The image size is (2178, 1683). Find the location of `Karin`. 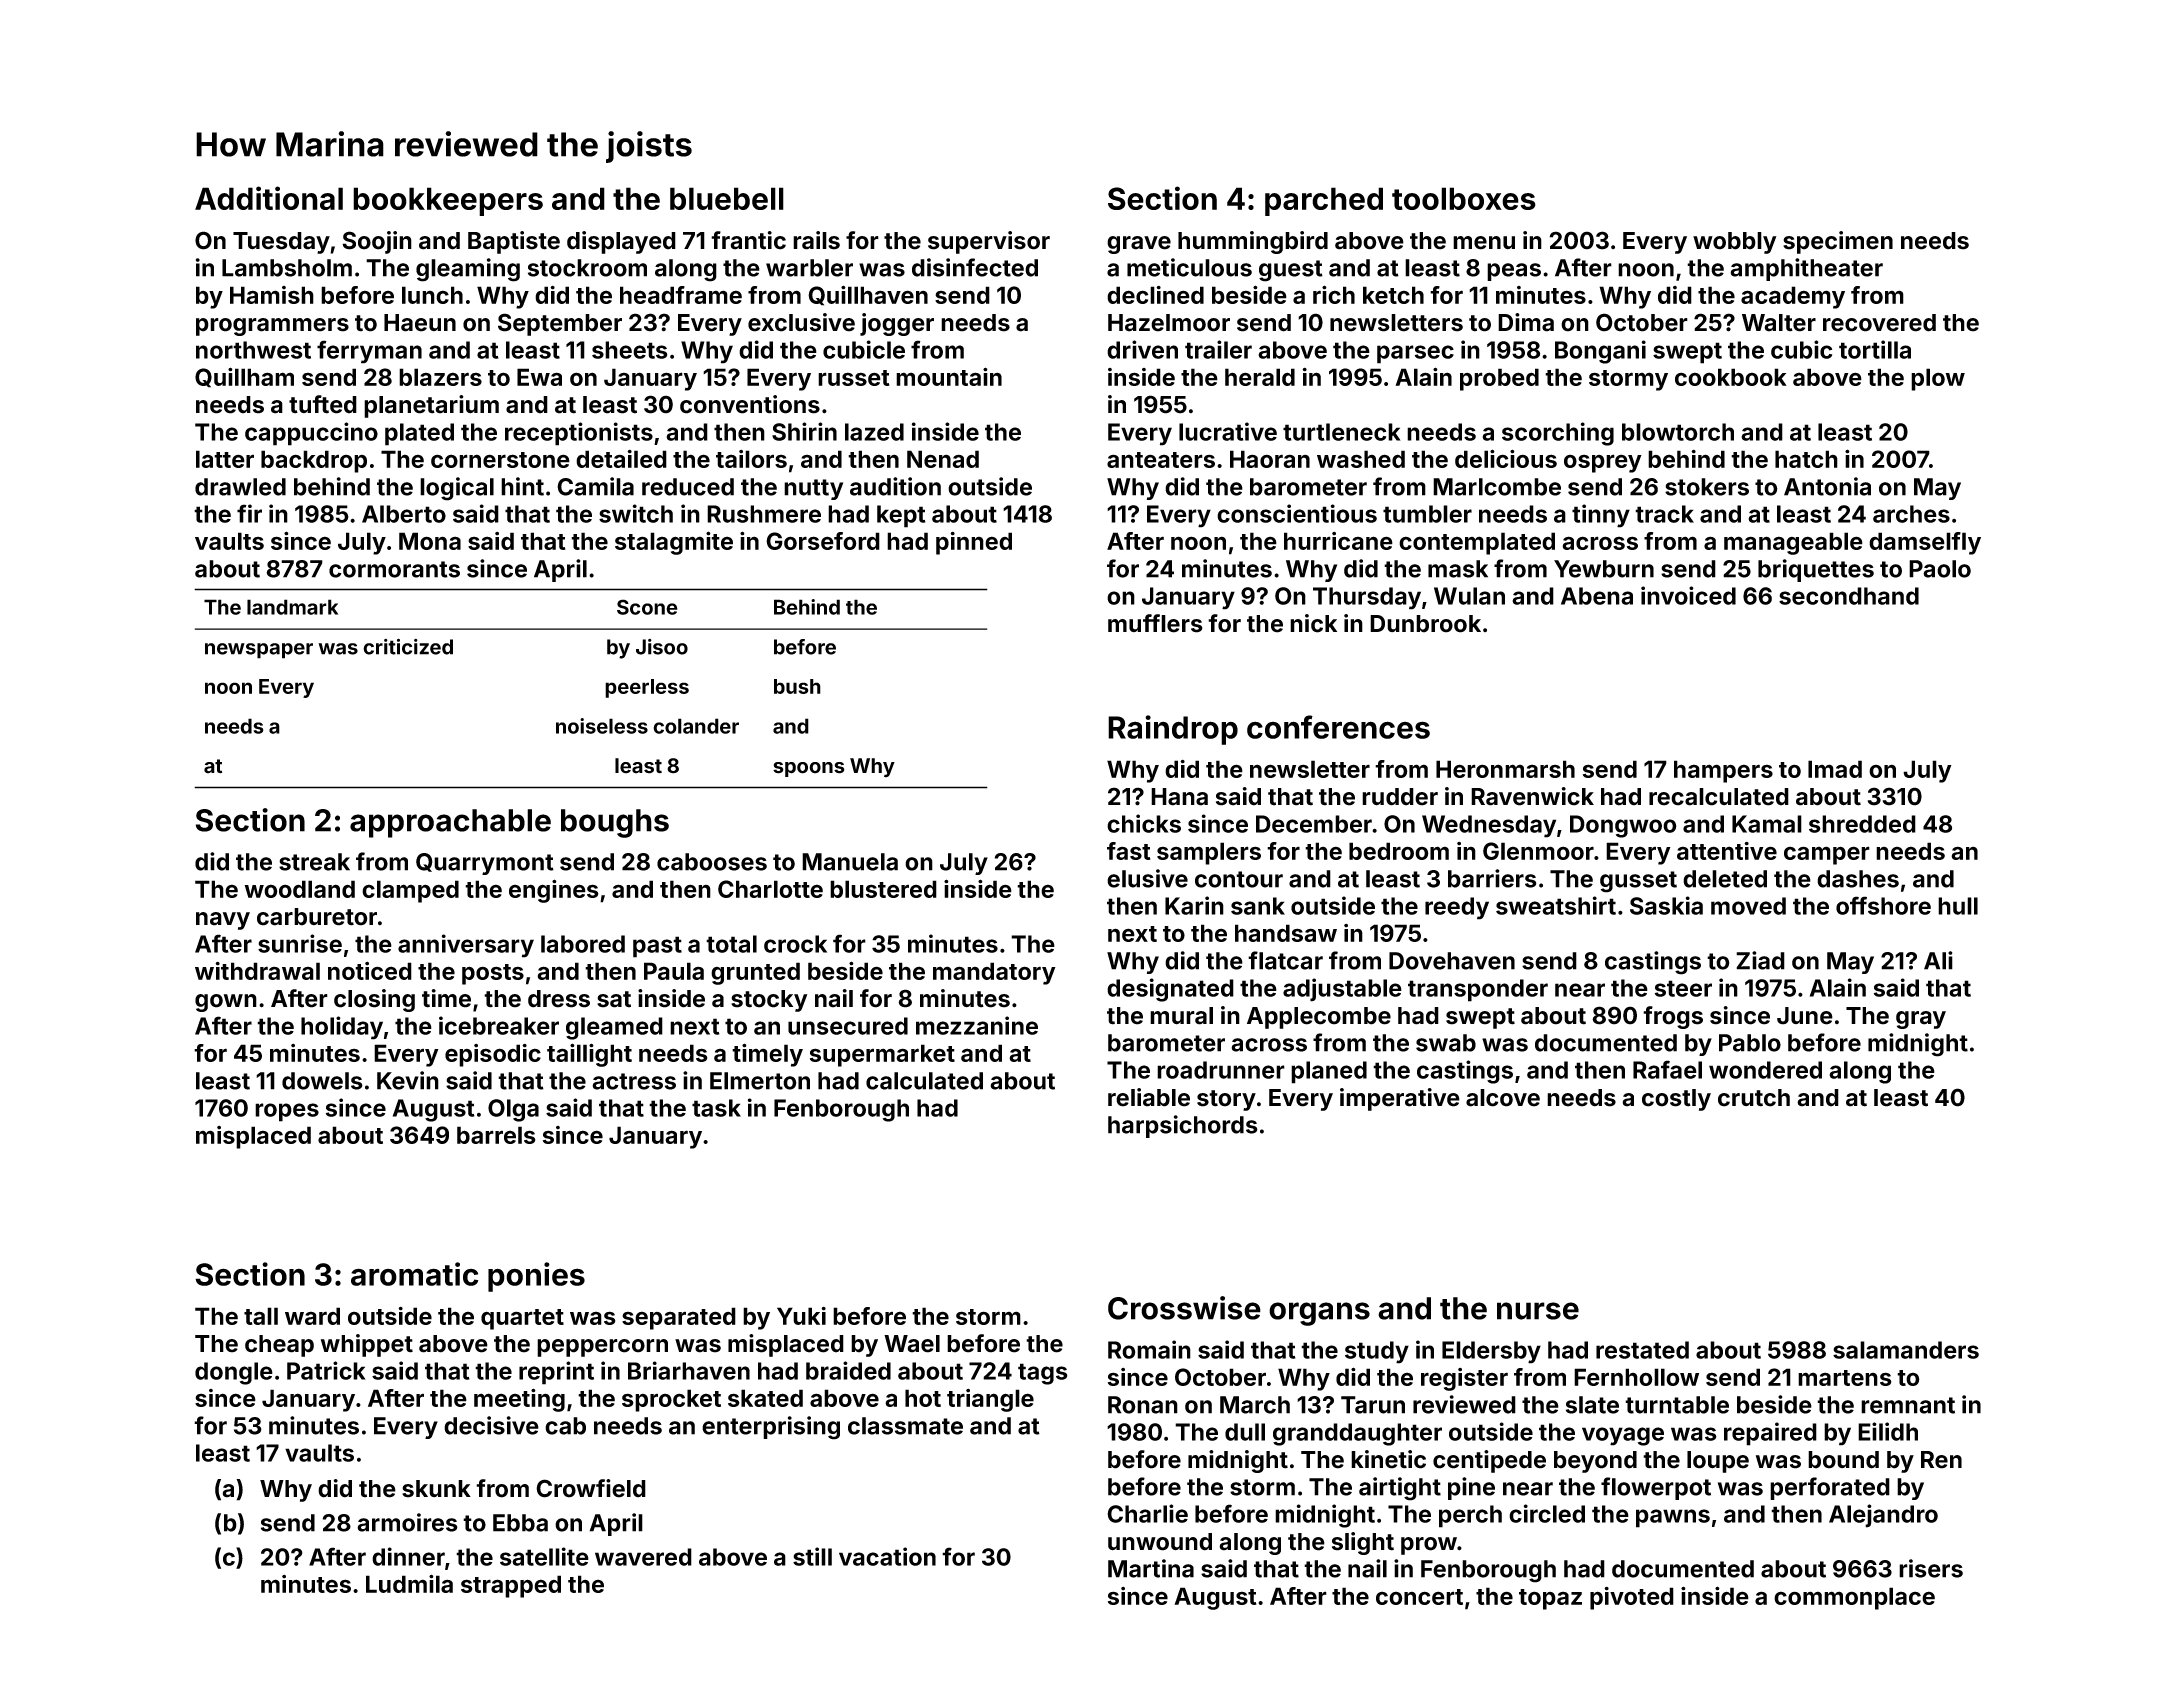

Karin is located at coordinates (1194, 905).
